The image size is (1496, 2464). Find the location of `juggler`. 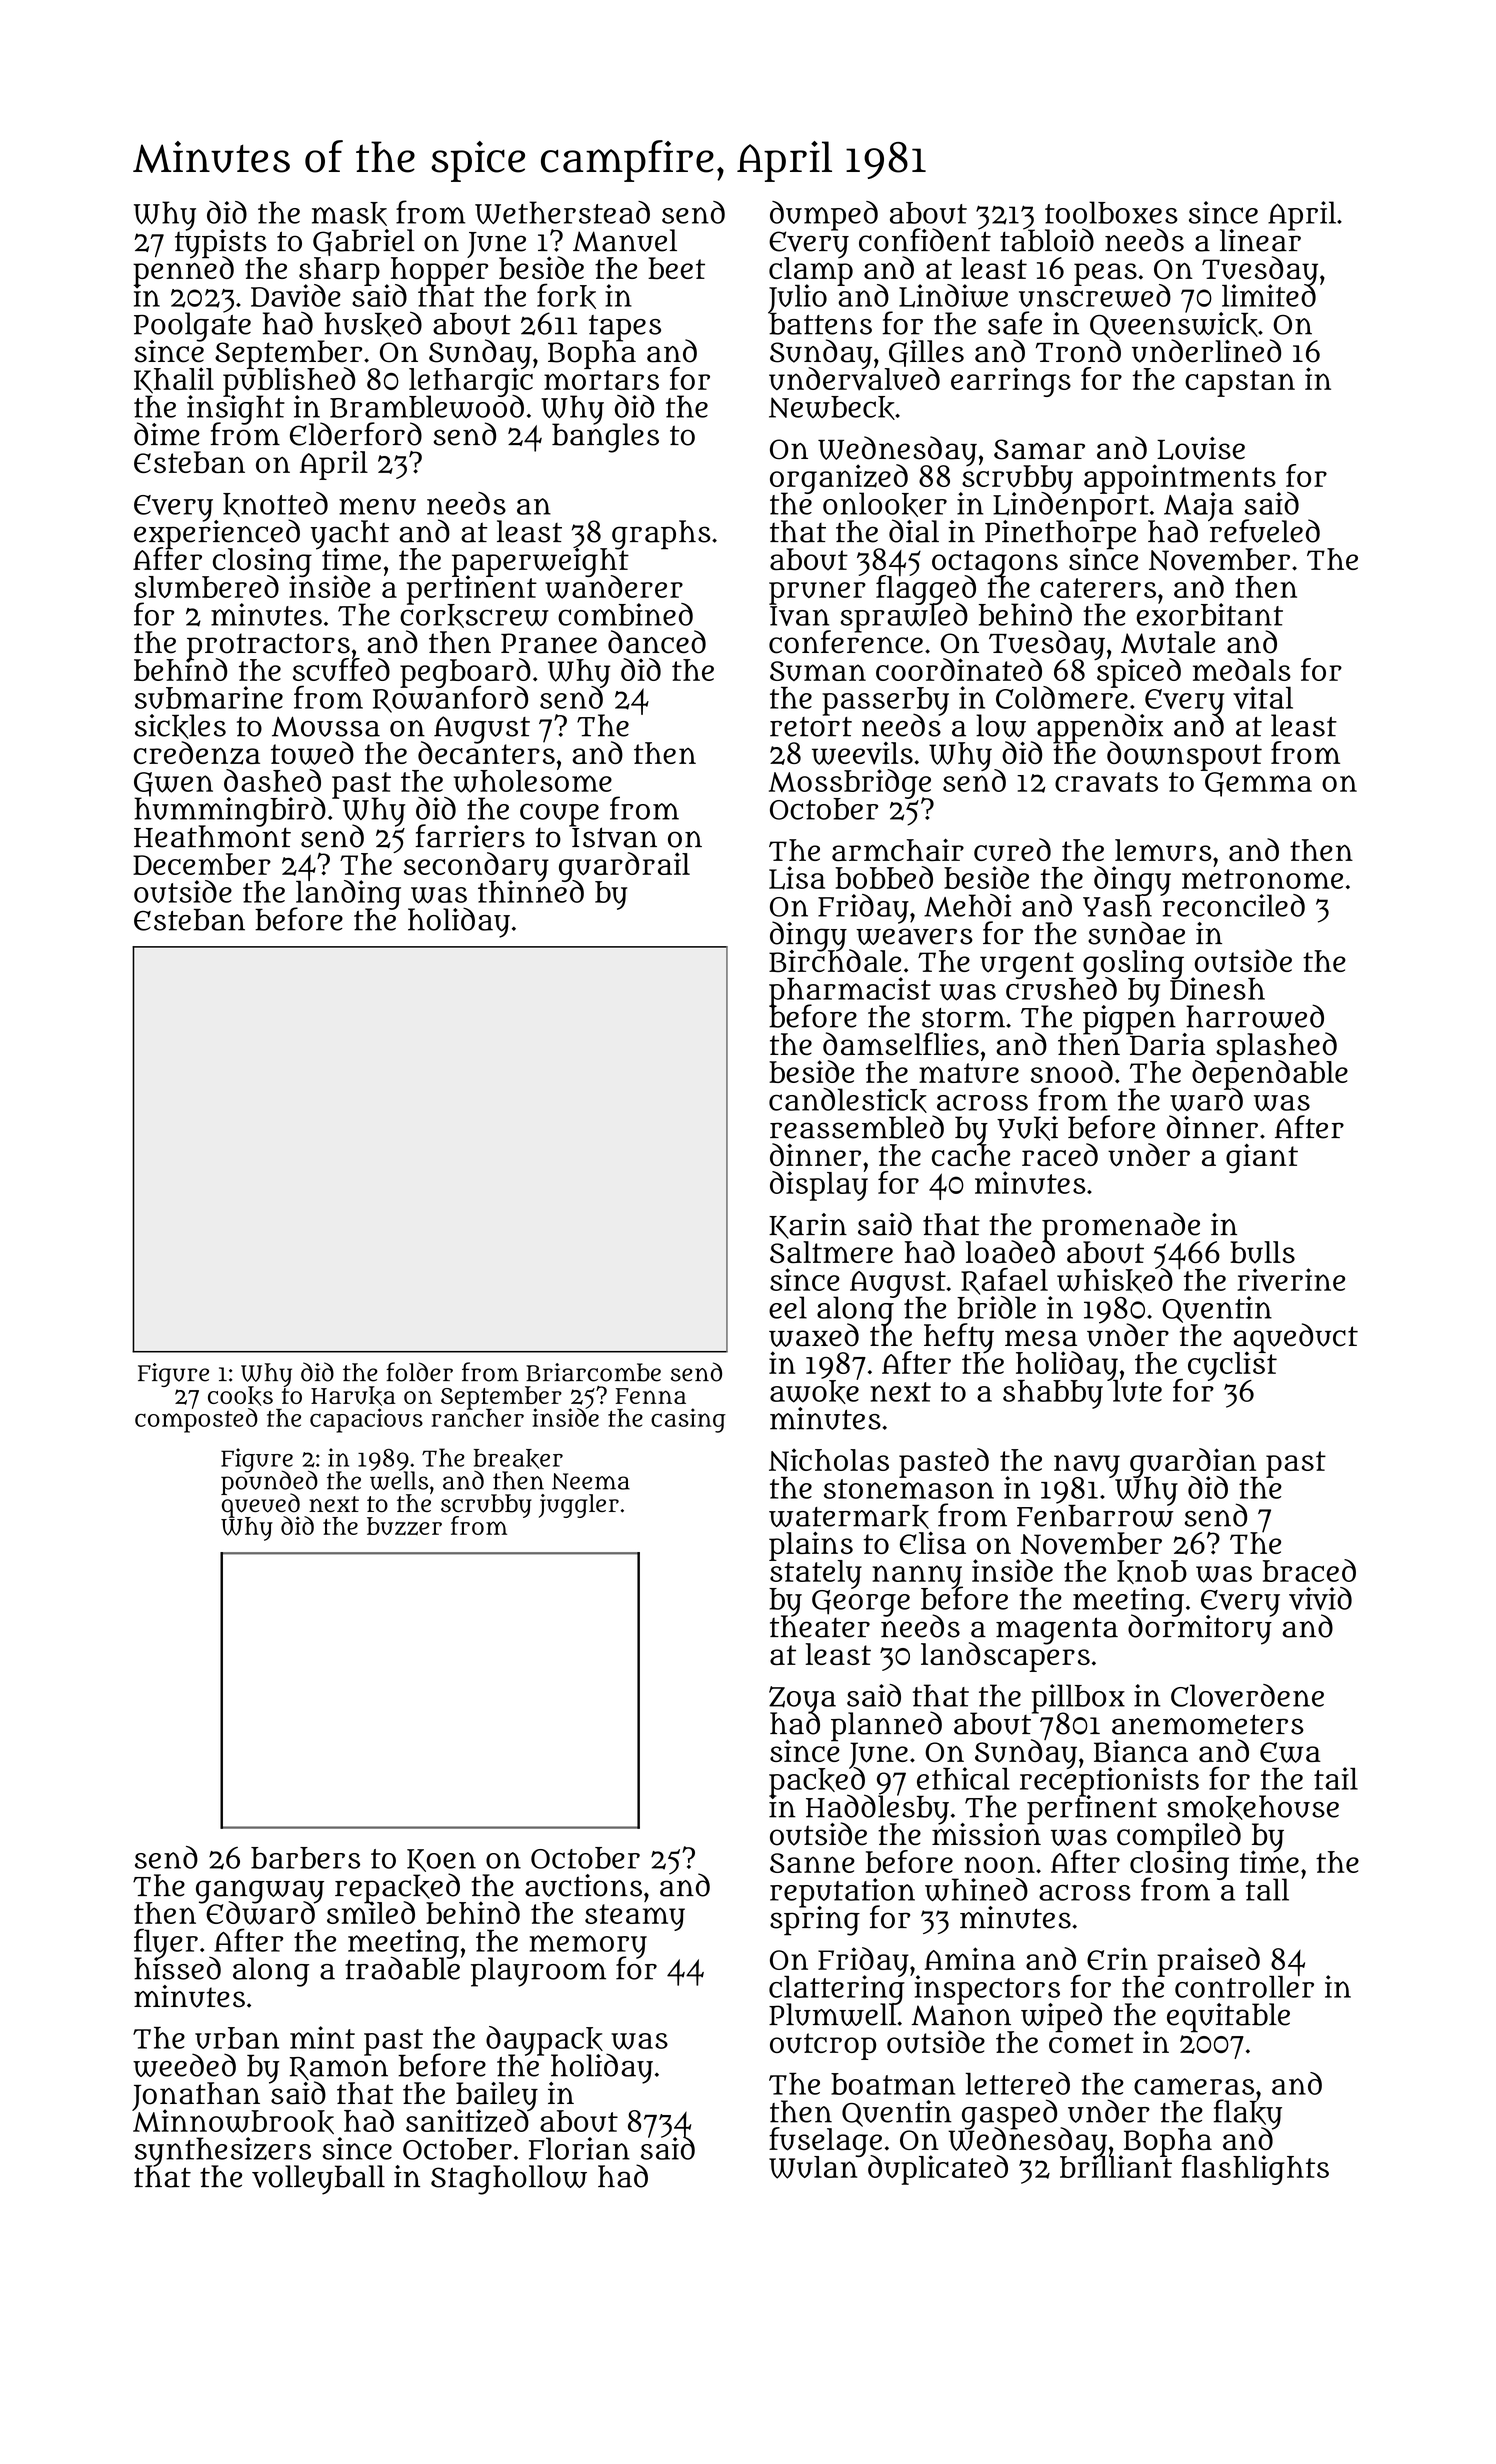

juggler is located at coordinates (579, 1506).
